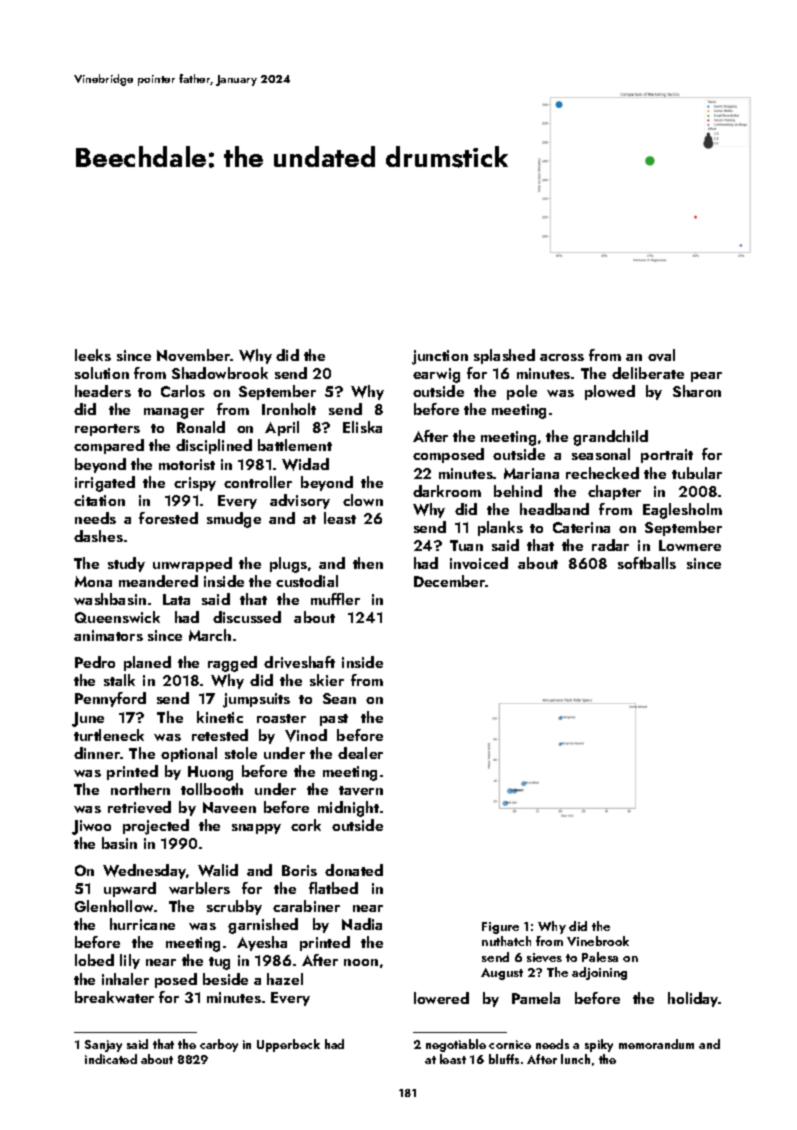 Image resolution: width=797 pixels, height=1130 pixels. I want to click on projected, so click(156, 827).
